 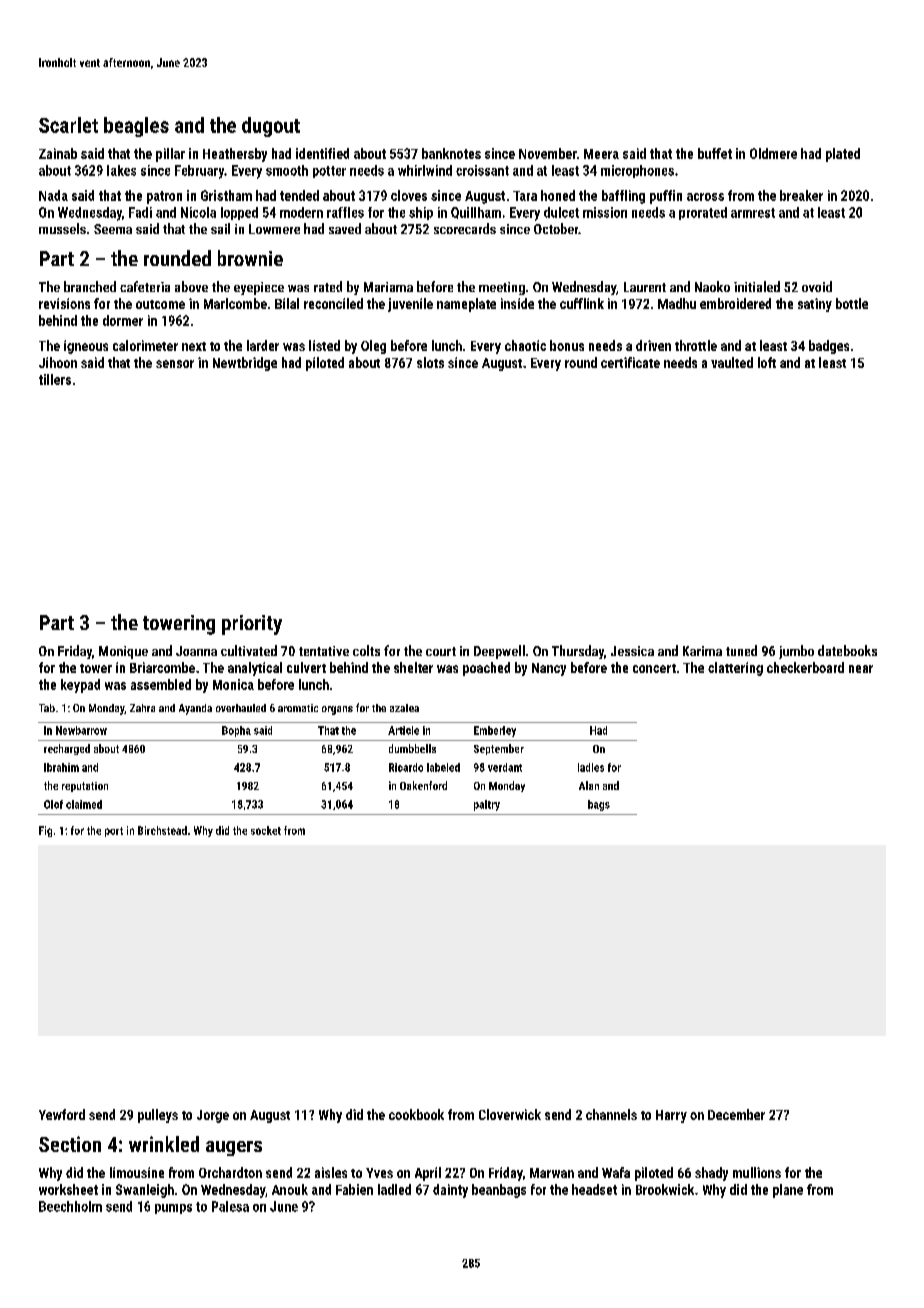 I want to click on overhauled, so click(x=241, y=708).
